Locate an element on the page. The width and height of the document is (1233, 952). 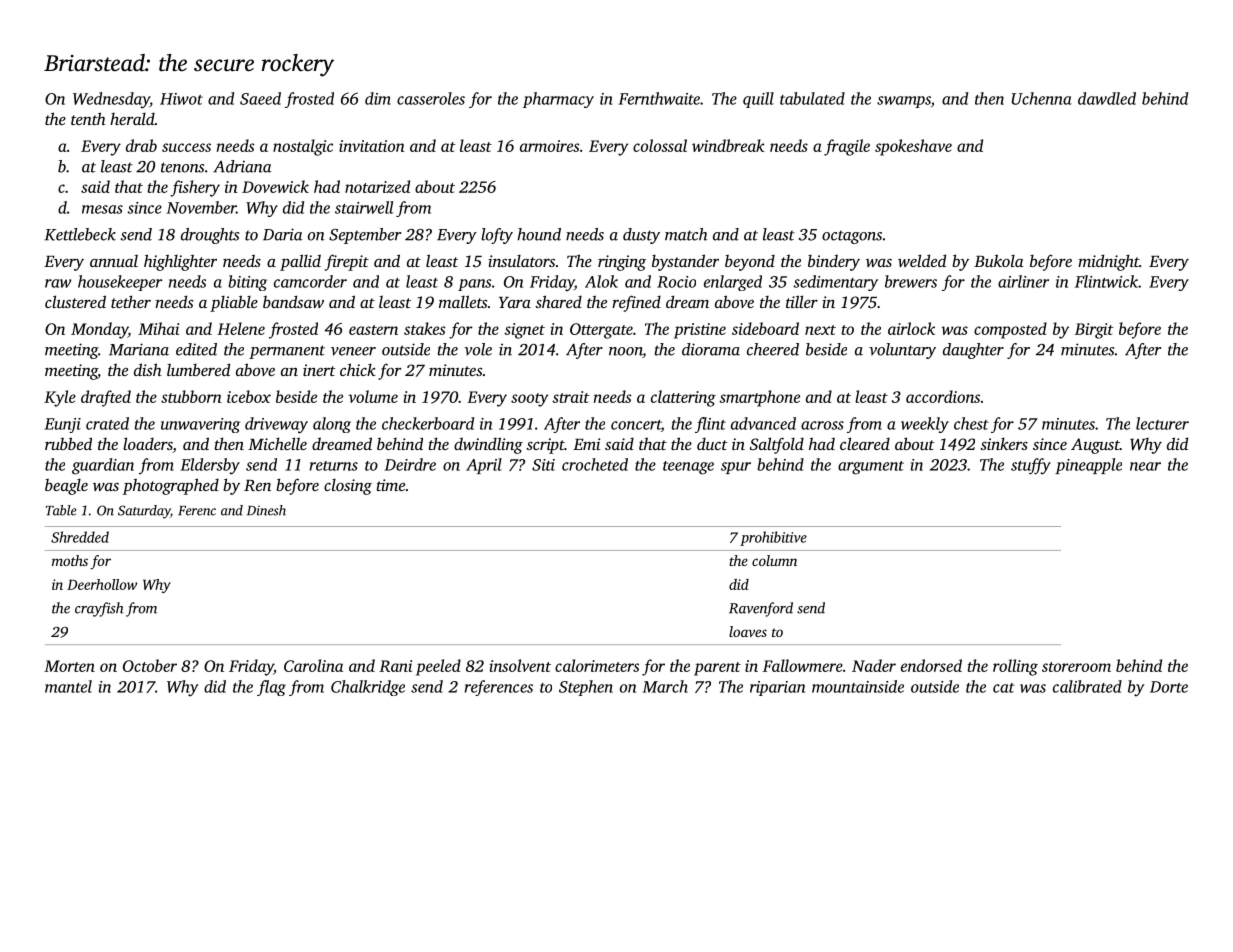
insolvent is located at coordinates (520, 665).
